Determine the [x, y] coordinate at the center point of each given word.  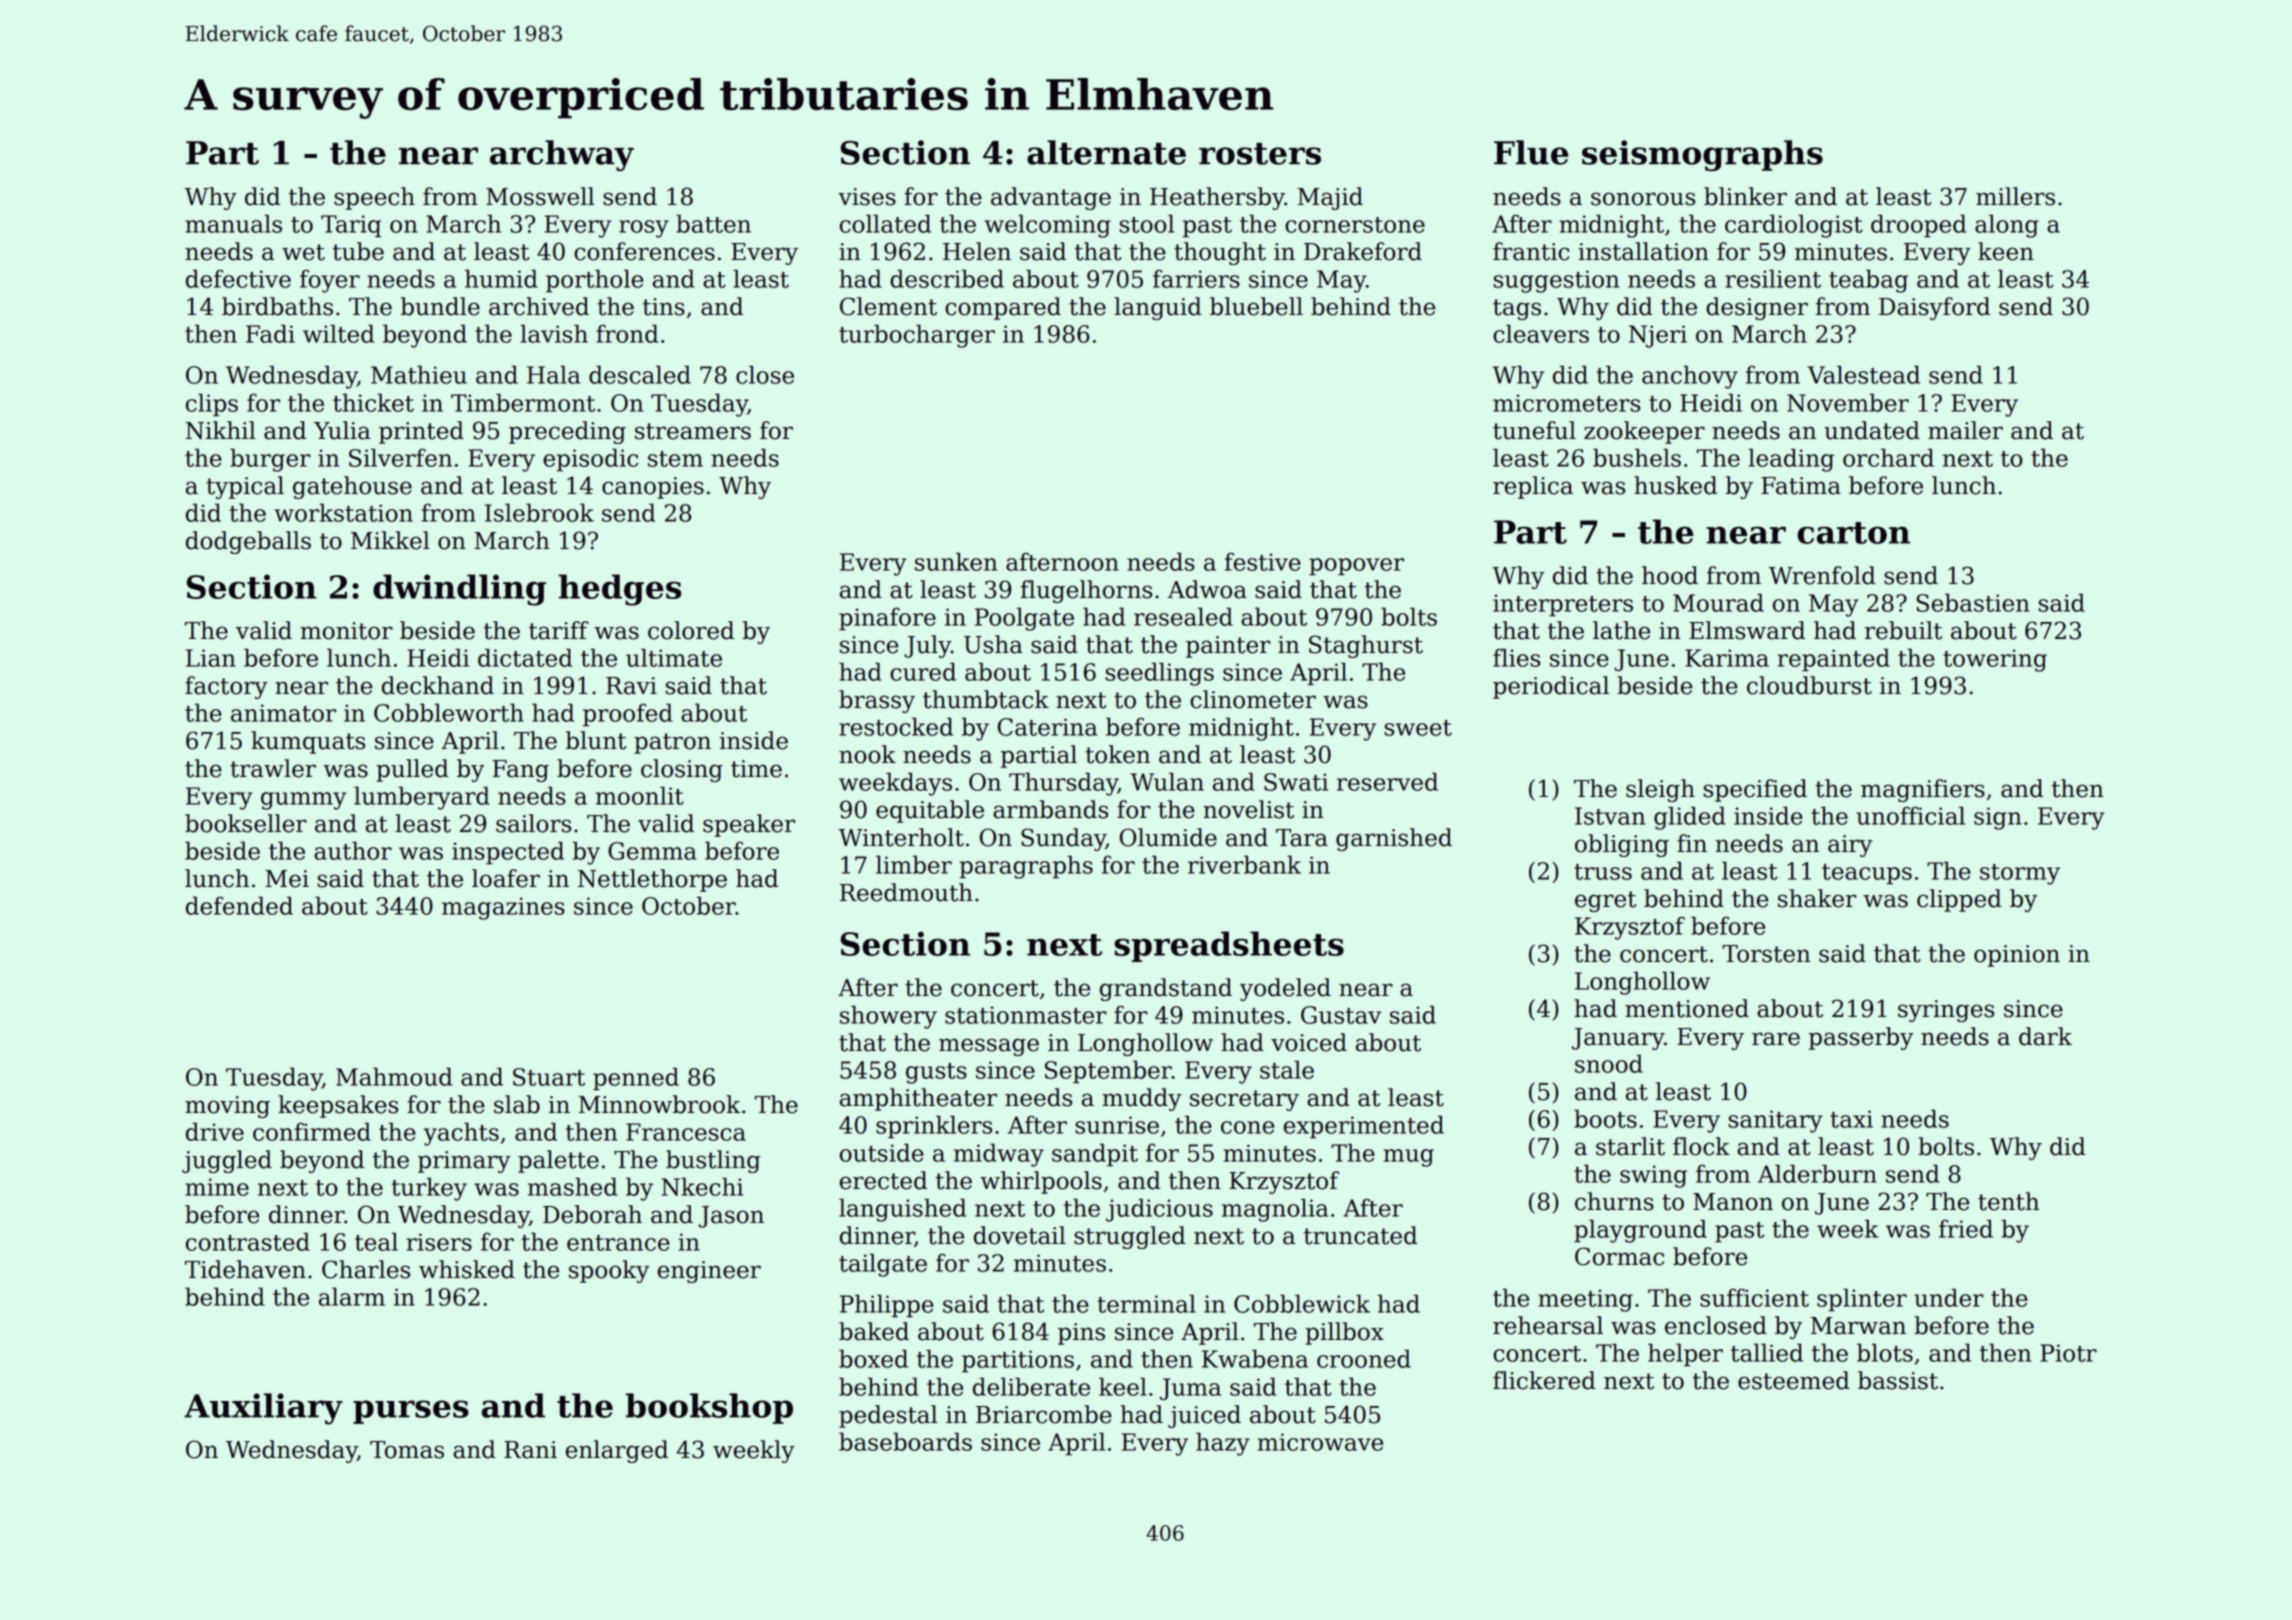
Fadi [270, 333]
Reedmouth [906, 892]
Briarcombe [1044, 1414]
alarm [352, 1296]
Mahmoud [394, 1076]
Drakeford [1363, 251]
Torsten [1766, 954]
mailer [1965, 430]
